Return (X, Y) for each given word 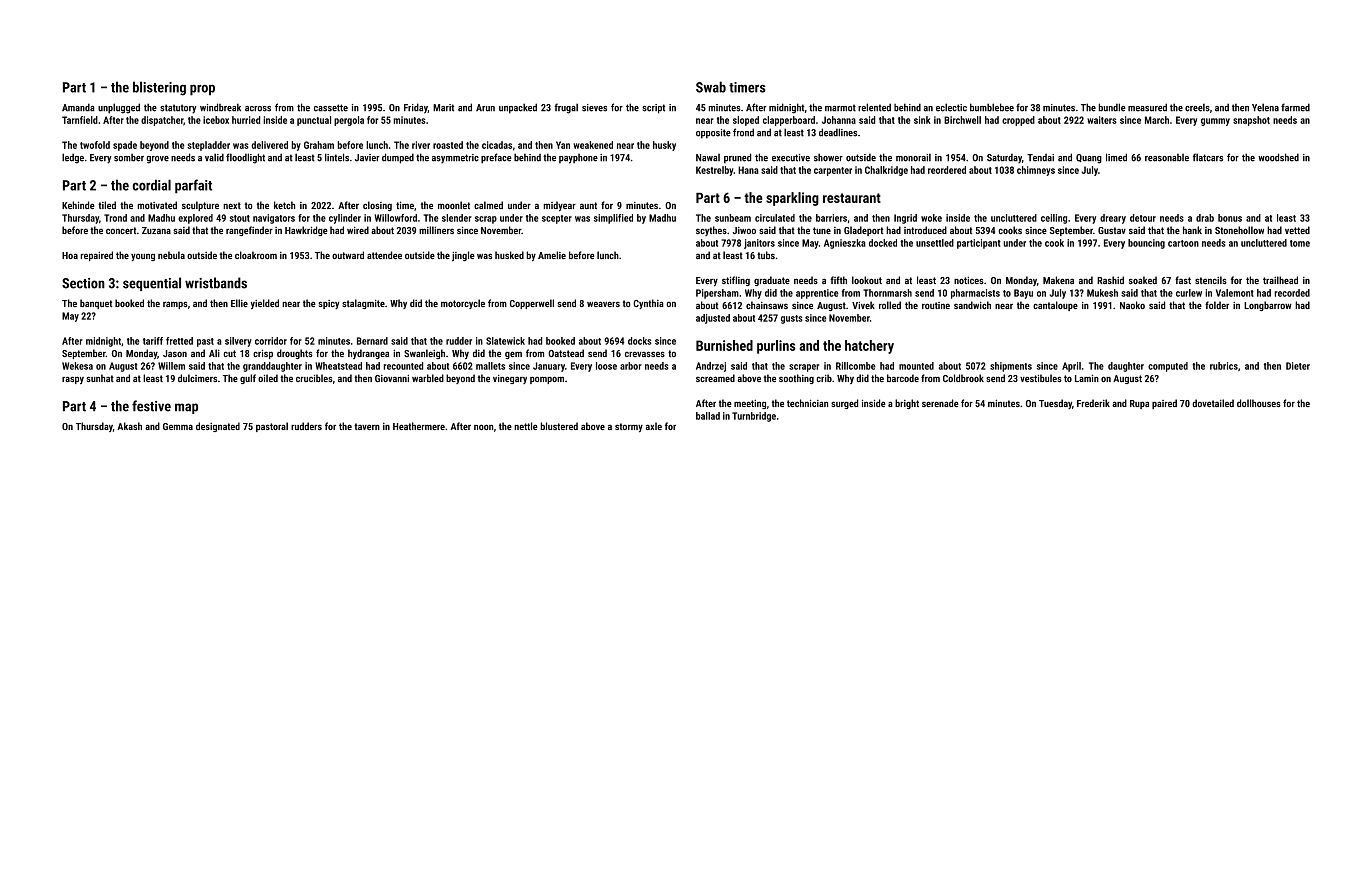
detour (1143, 218)
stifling (736, 281)
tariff (153, 341)
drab (1205, 218)
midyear (560, 206)
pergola (349, 121)
